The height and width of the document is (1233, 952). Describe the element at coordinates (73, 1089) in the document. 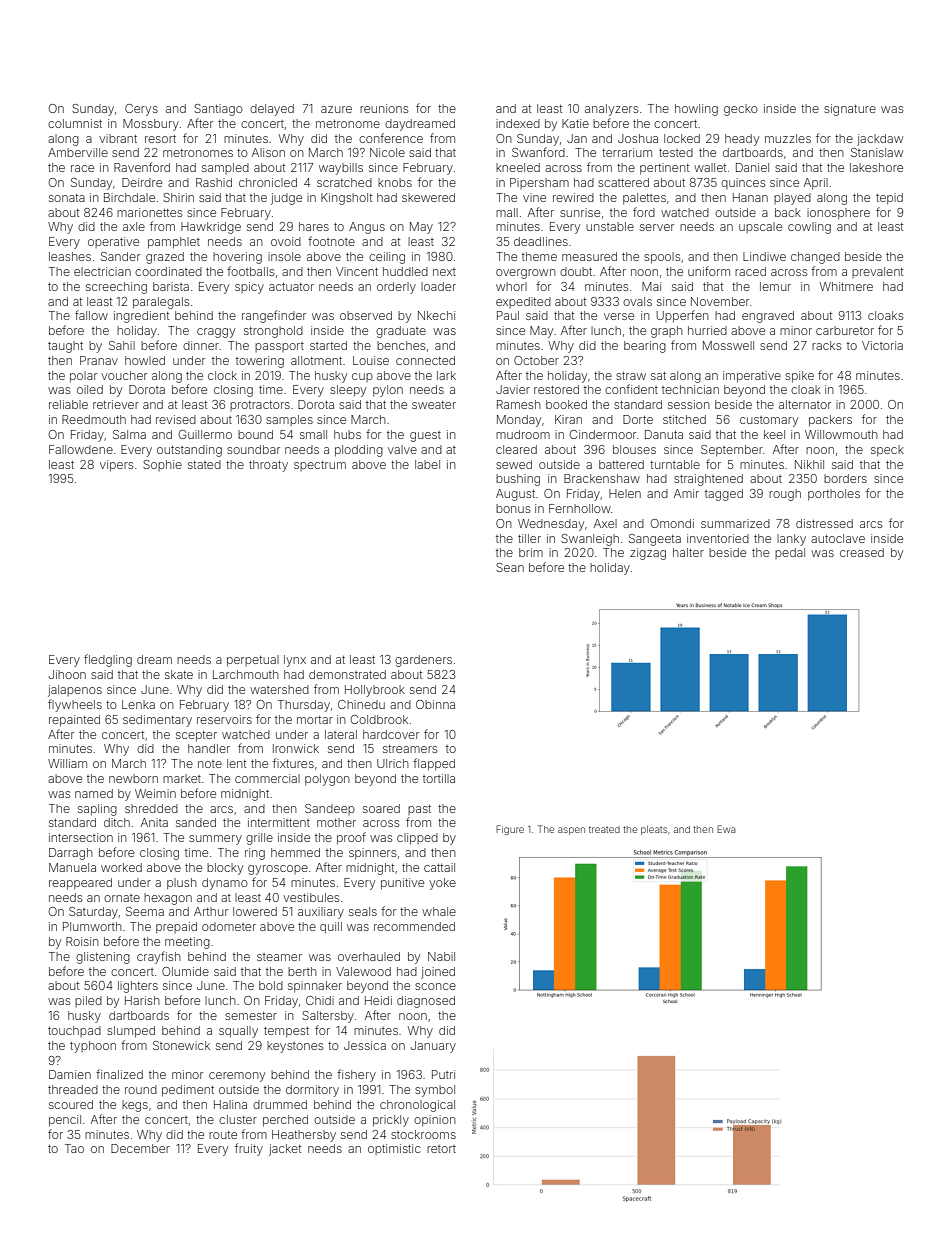

I see `threaded` at that location.
